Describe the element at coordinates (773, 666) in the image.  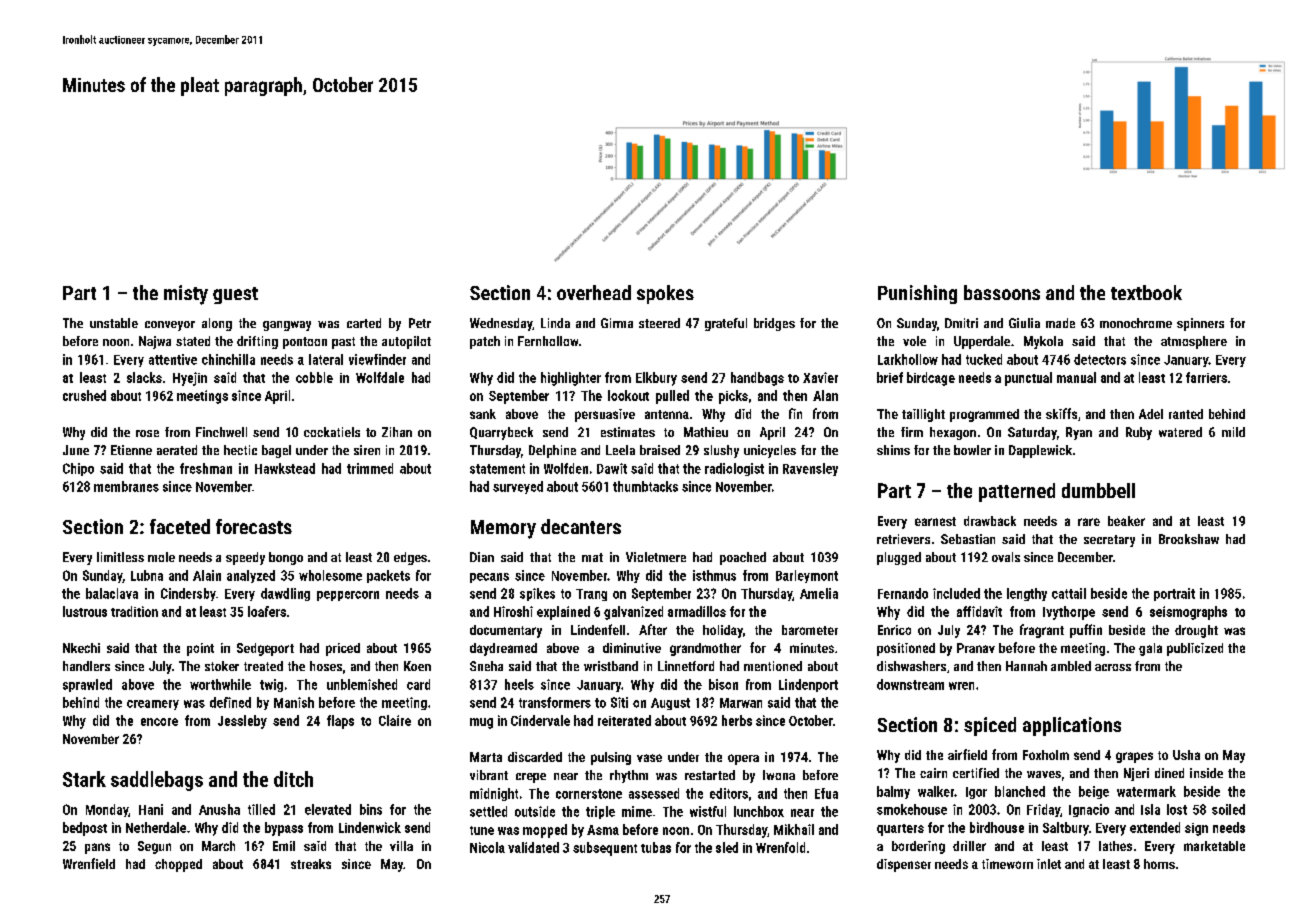
I see `mentioned` at that location.
